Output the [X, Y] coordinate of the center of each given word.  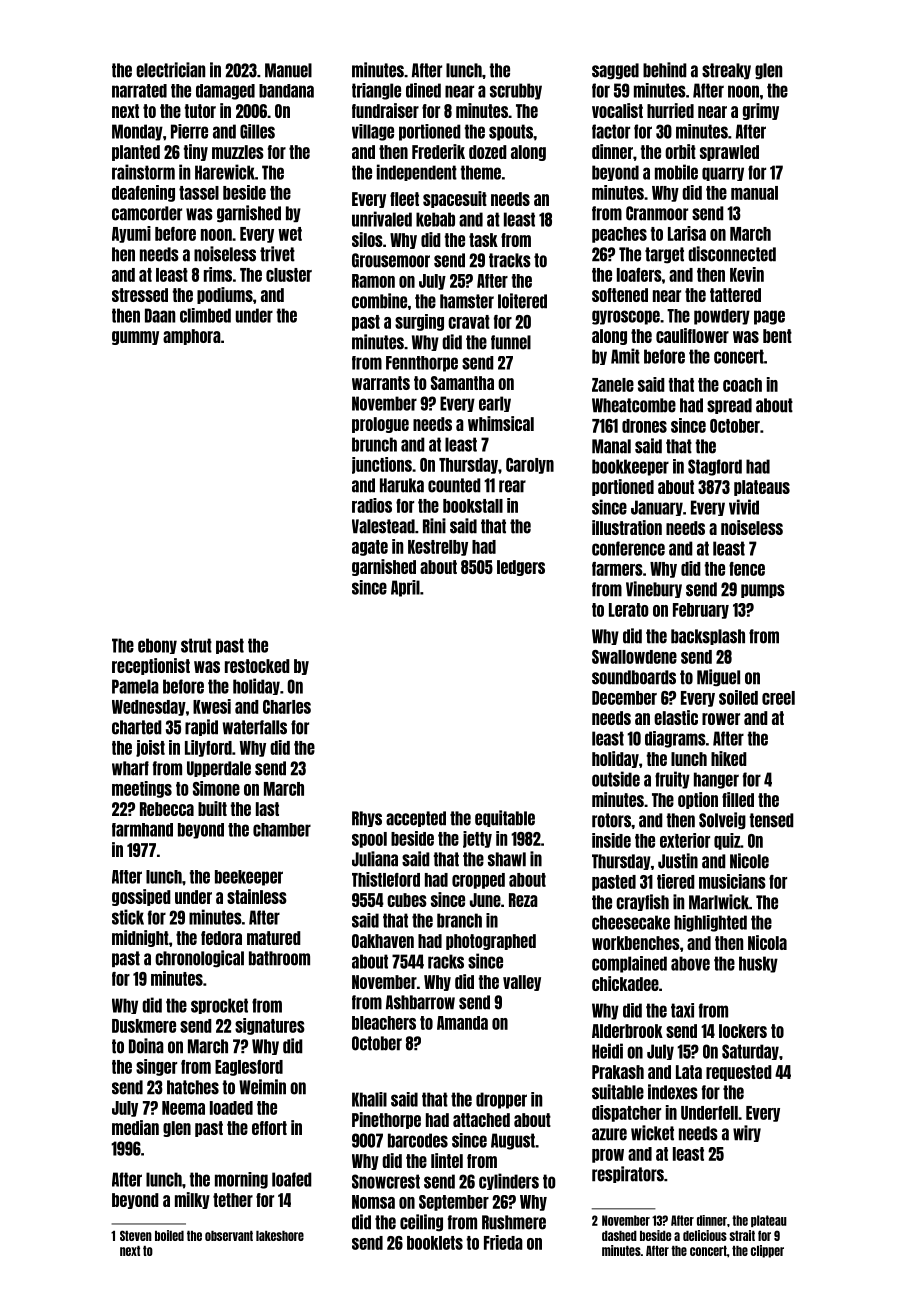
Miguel [718, 678]
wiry [747, 1133]
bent [777, 336]
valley [522, 983]
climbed [205, 315]
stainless [257, 896]
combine [379, 301]
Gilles [257, 131]
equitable [505, 818]
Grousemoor [391, 260]
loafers [639, 275]
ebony [157, 646]
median [135, 1127]
